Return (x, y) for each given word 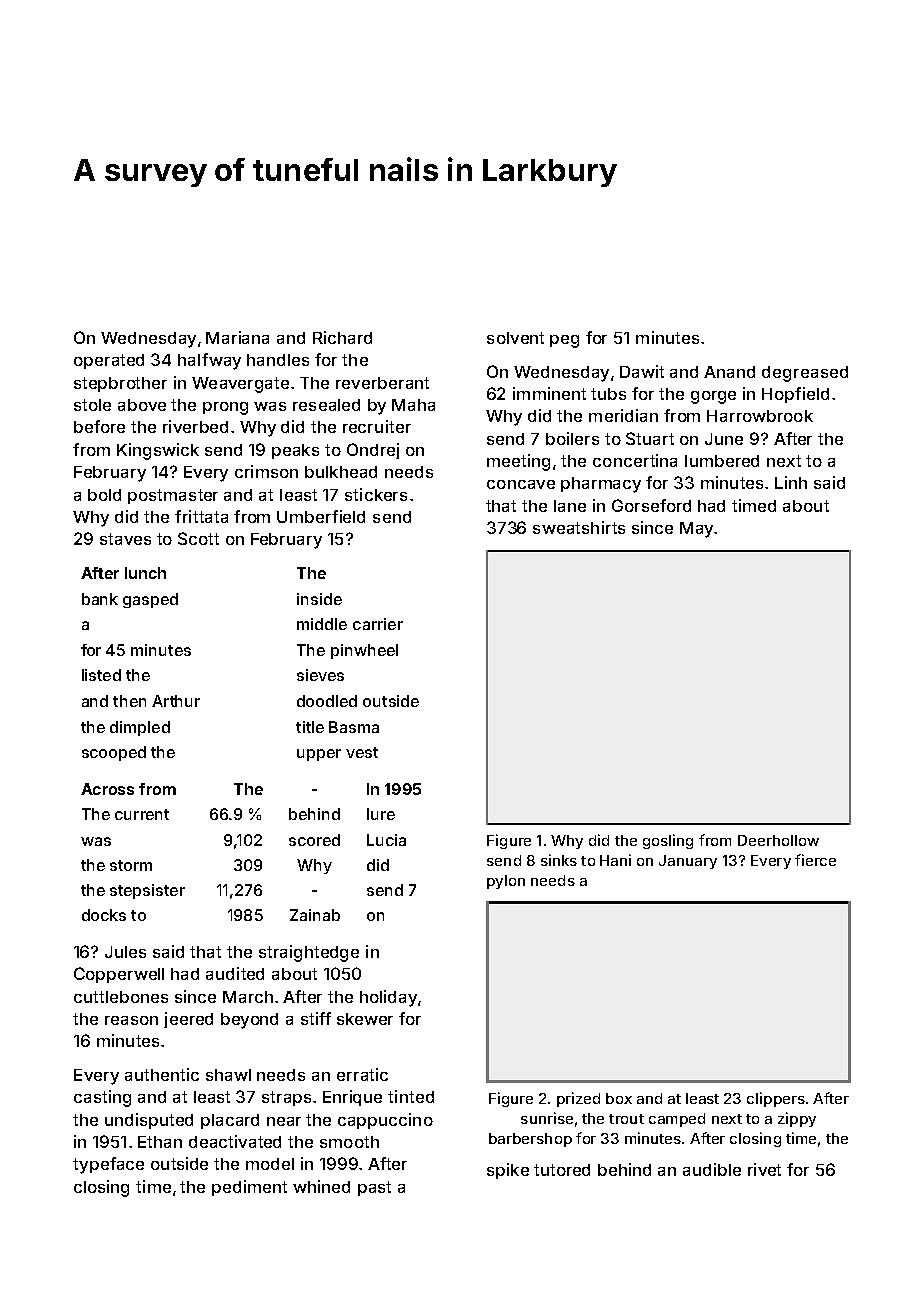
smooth (349, 1142)
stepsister (147, 891)
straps (286, 1098)
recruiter (377, 426)
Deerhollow (778, 840)
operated (109, 361)
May (696, 530)
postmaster (173, 496)
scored (314, 840)
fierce (815, 860)
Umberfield (321, 516)
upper (319, 755)
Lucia (386, 840)
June (724, 439)
